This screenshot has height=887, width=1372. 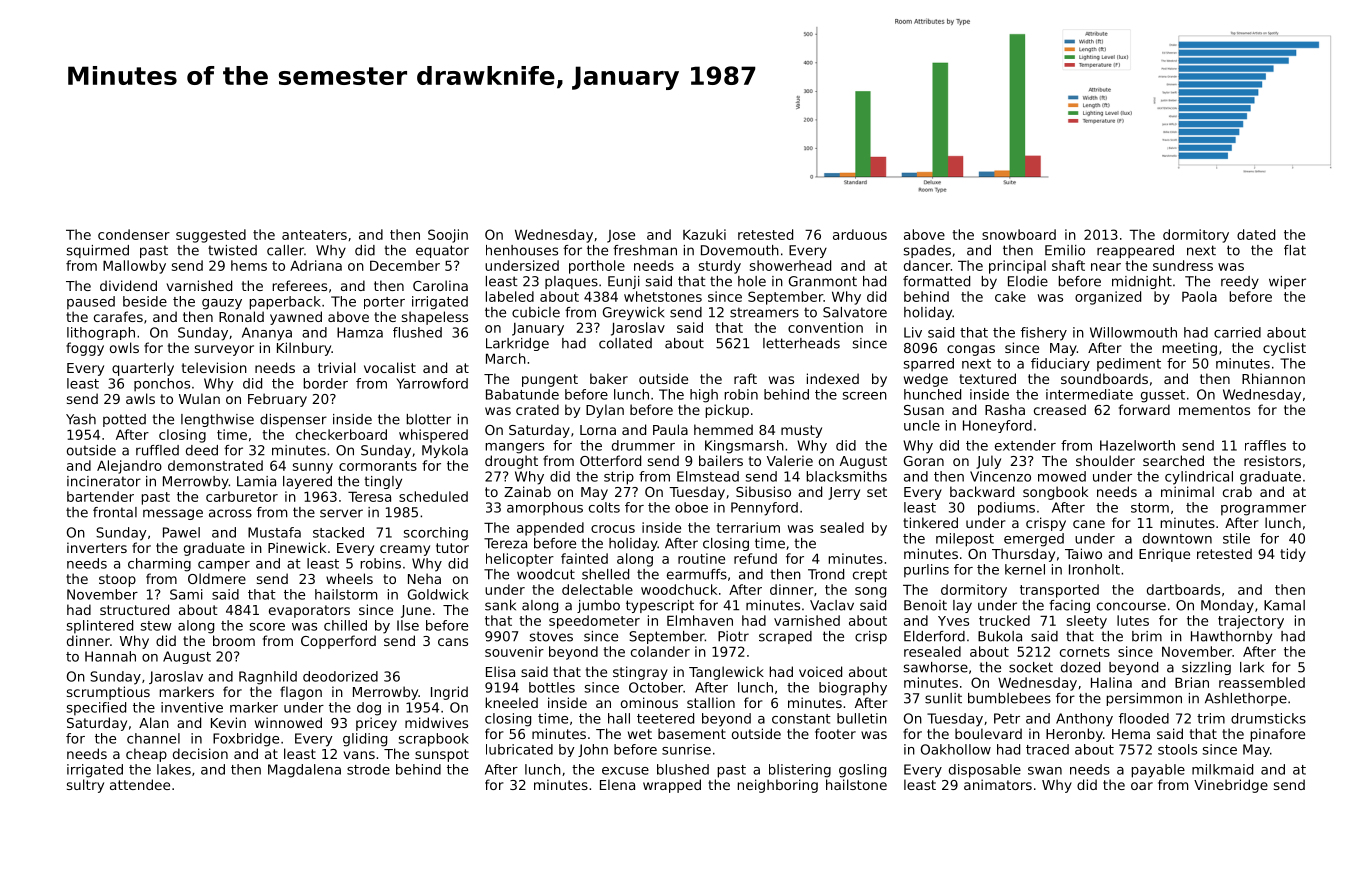 What do you see at coordinates (663, 296) in the screenshot?
I see `whetstones` at bounding box center [663, 296].
